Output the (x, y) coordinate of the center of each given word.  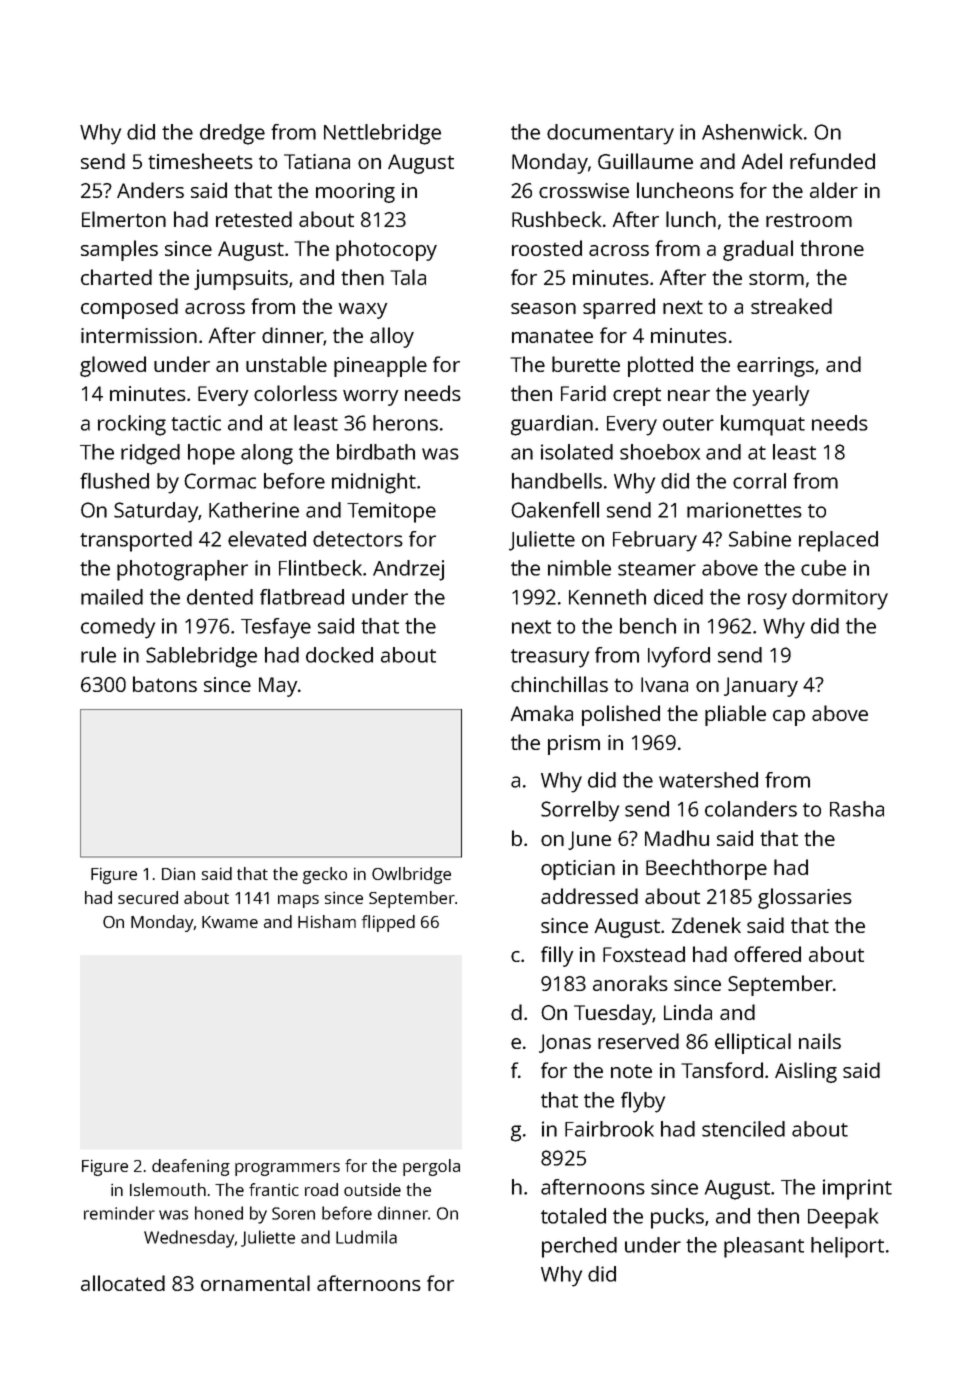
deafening (191, 1167)
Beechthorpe (706, 869)
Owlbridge (411, 875)
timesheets (200, 161)
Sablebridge (201, 657)
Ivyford (679, 657)
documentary (610, 134)
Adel (762, 161)
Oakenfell (555, 510)
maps (298, 901)
